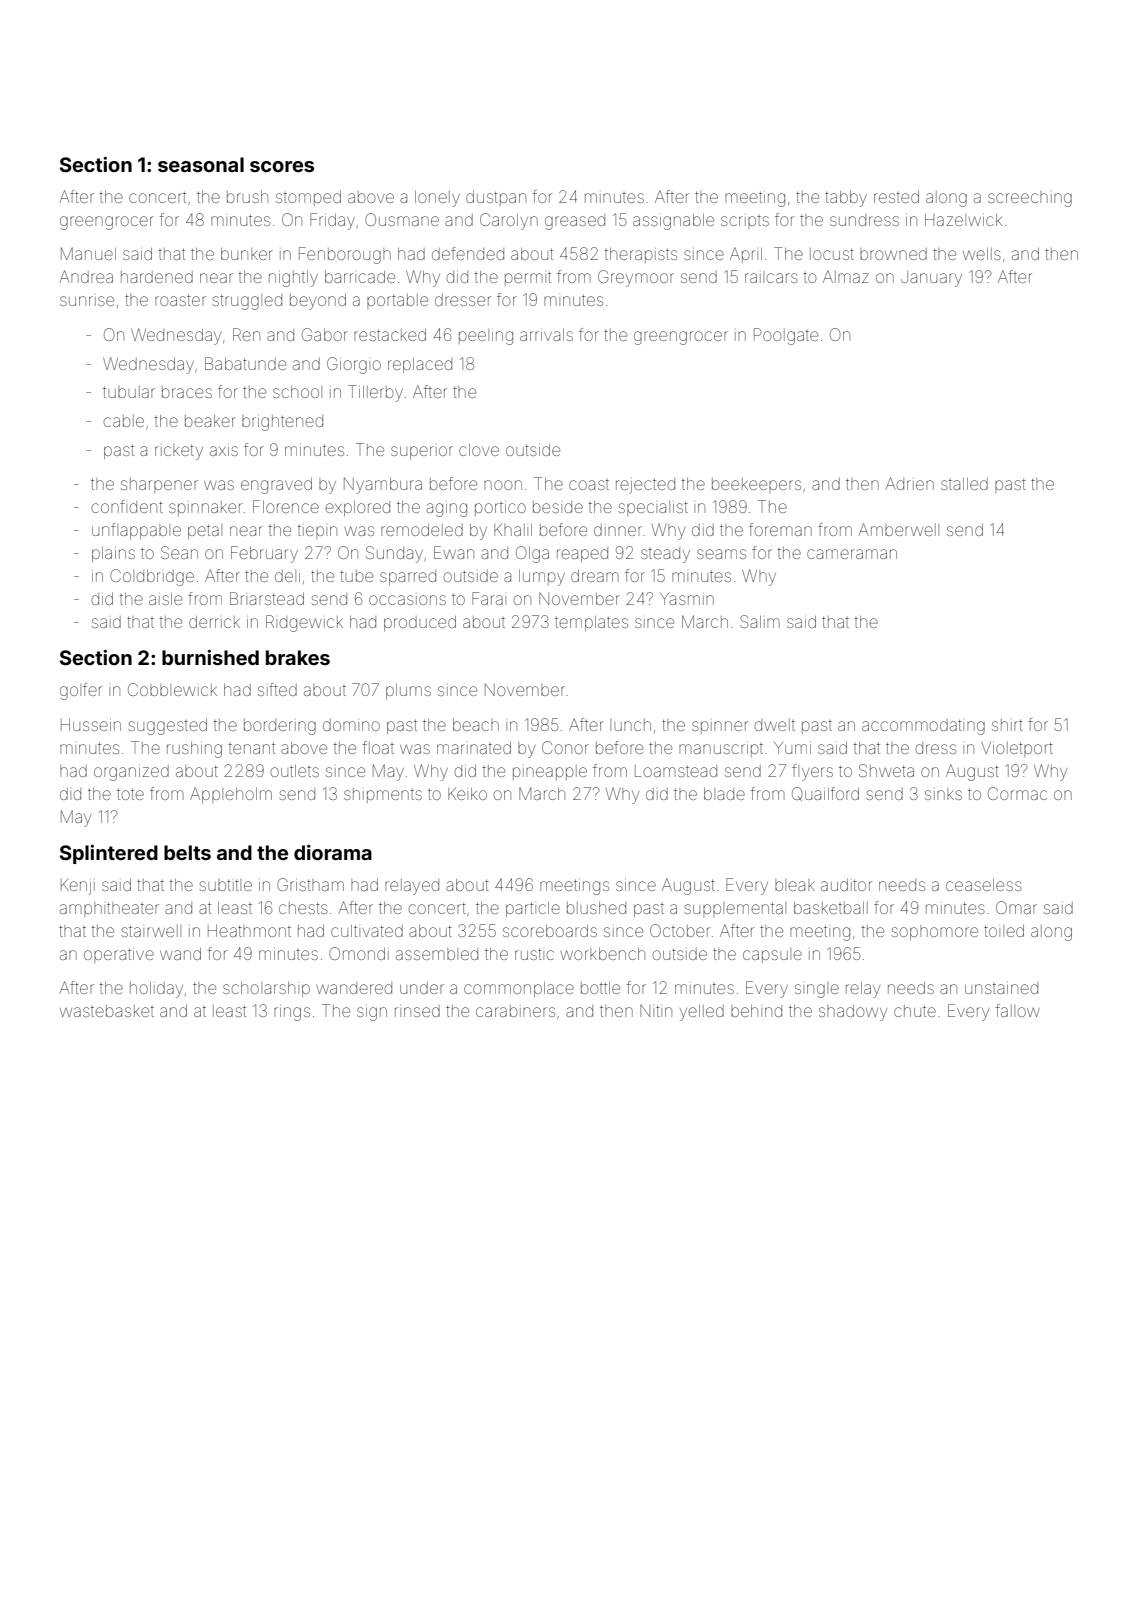 This document has height=1617, width=1144. I want to click on Adrien, so click(909, 483).
